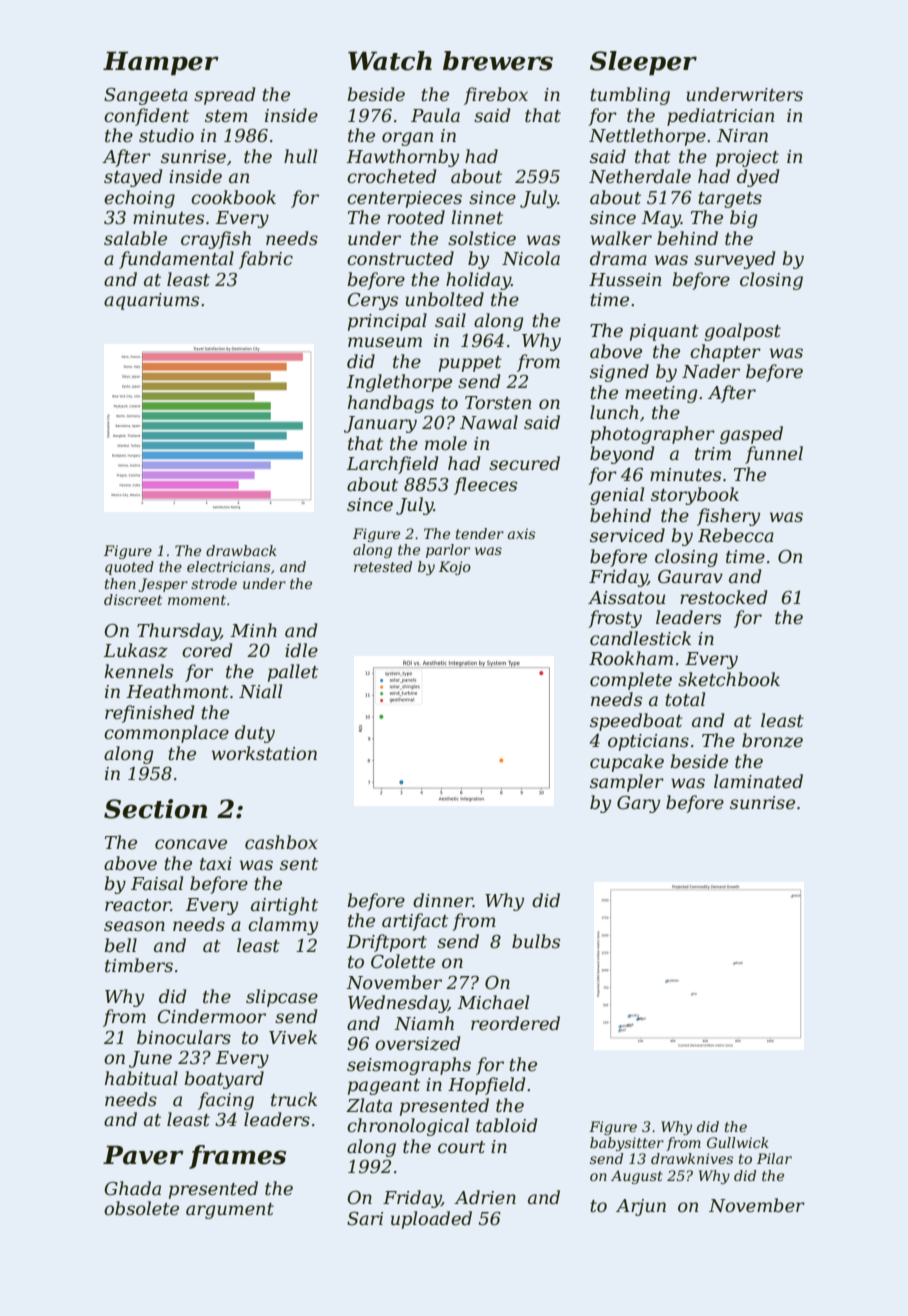 The width and height of the screenshot is (908, 1316). What do you see at coordinates (692, 1158) in the screenshot?
I see `drawknives` at bounding box center [692, 1158].
